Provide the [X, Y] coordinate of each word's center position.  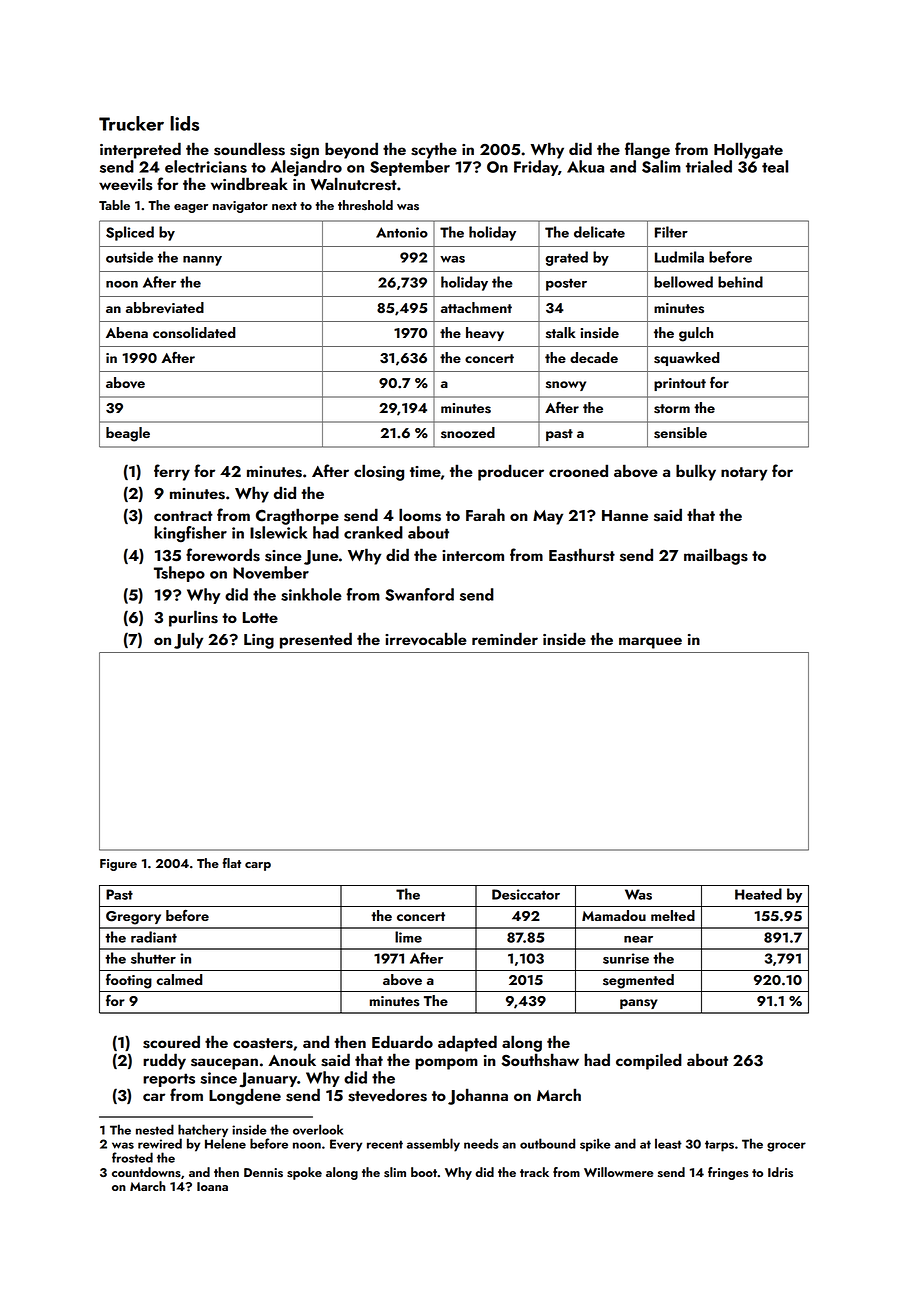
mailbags [716, 556]
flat [231, 863]
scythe [434, 150]
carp [258, 866]
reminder [505, 638]
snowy [566, 386]
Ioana [212, 1186]
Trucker [131, 123]
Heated [758, 894]
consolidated [194, 333]
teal [775, 166]
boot [424, 1172]
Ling [259, 641]
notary [744, 474]
